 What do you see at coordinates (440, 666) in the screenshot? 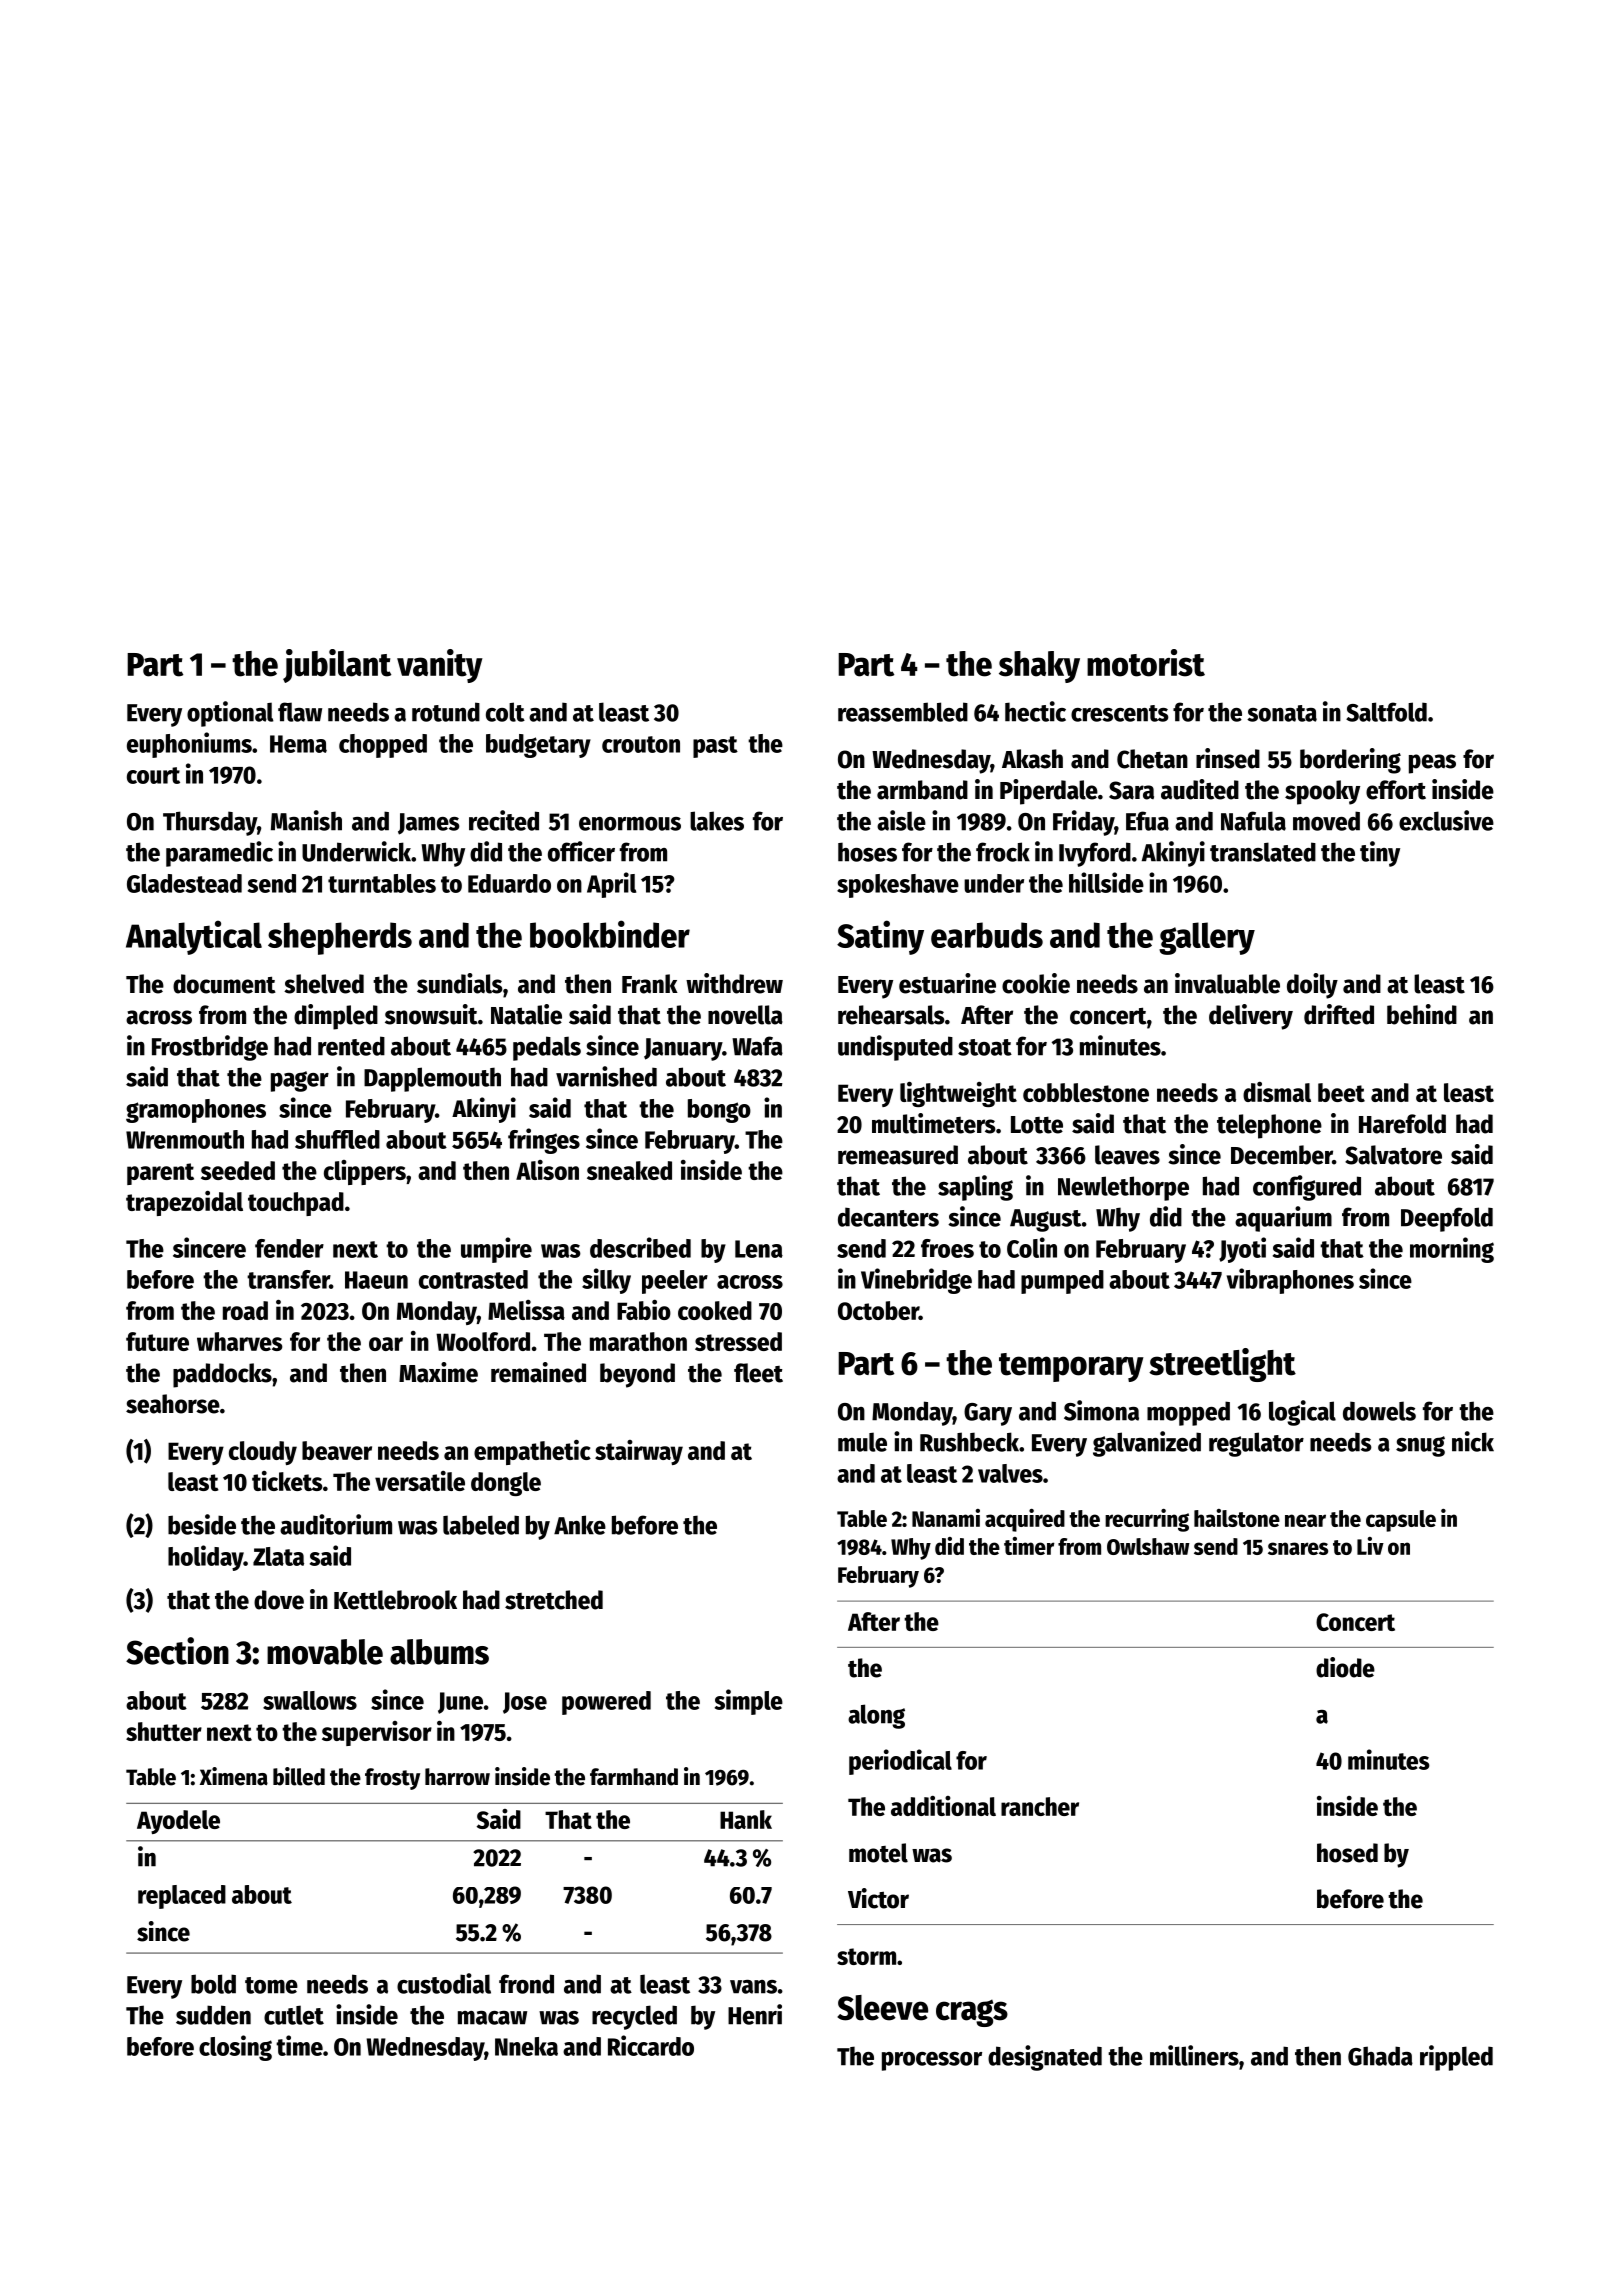
I see `vanity` at bounding box center [440, 666].
